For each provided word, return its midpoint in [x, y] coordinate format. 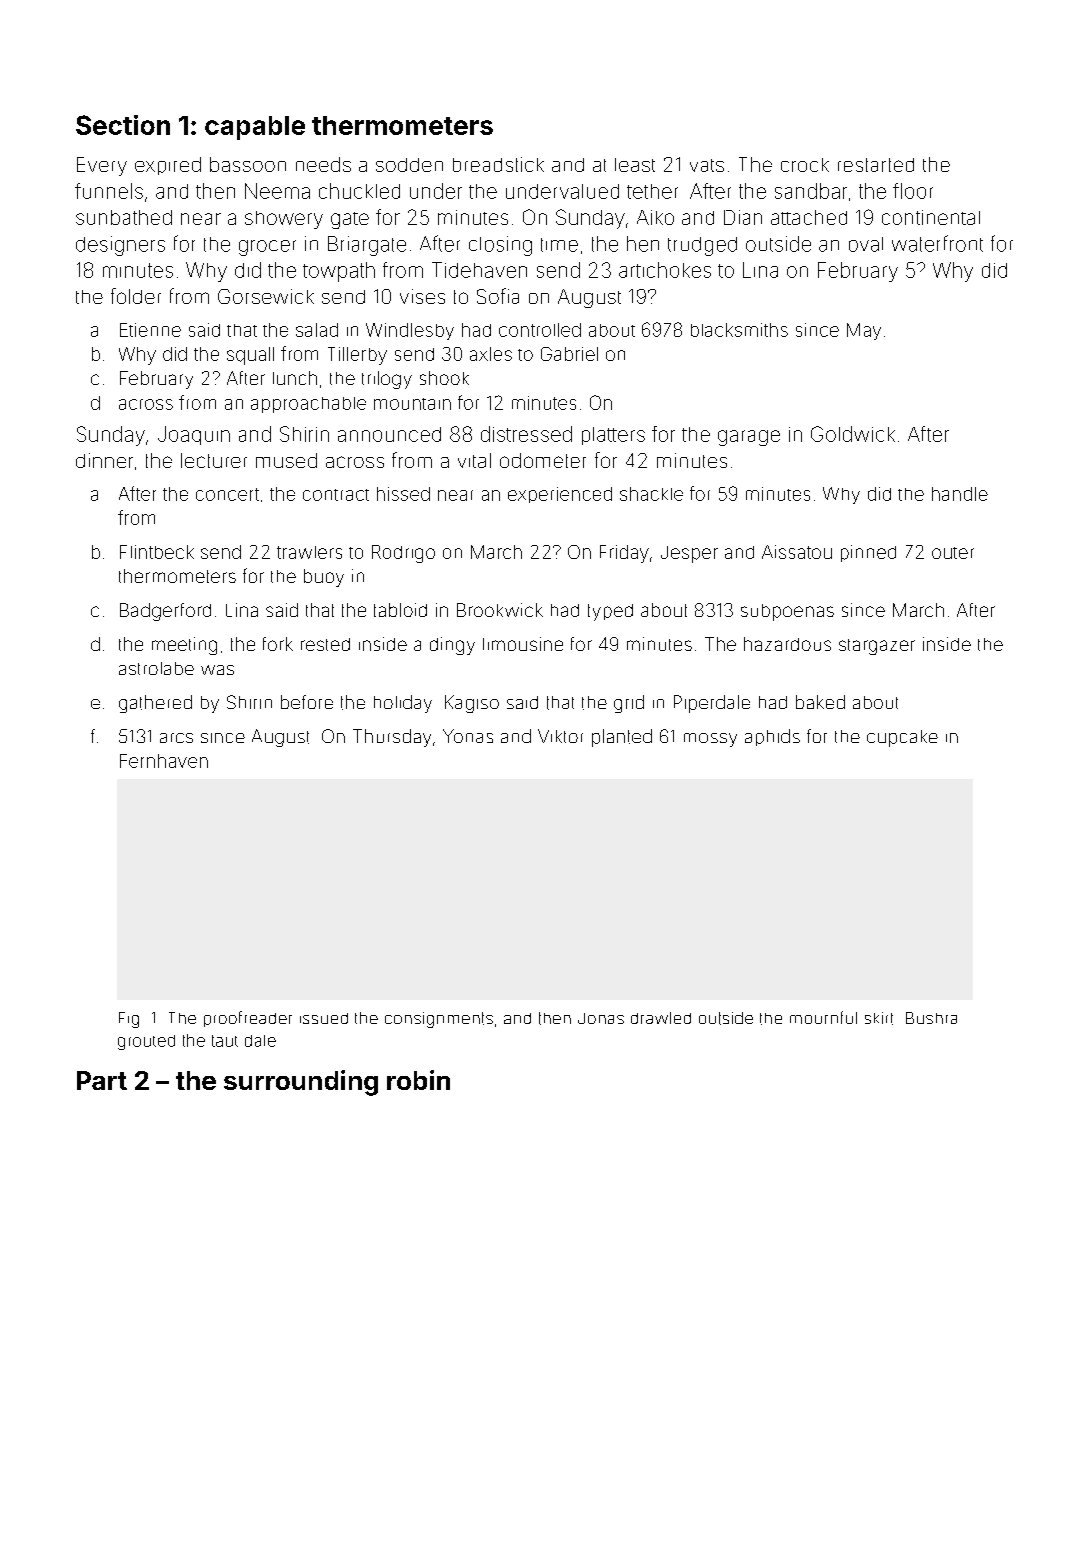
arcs [176, 738]
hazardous [787, 644]
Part [102, 1080]
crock [805, 165]
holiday [403, 704]
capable [255, 128]
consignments [439, 1020]
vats [707, 165]
